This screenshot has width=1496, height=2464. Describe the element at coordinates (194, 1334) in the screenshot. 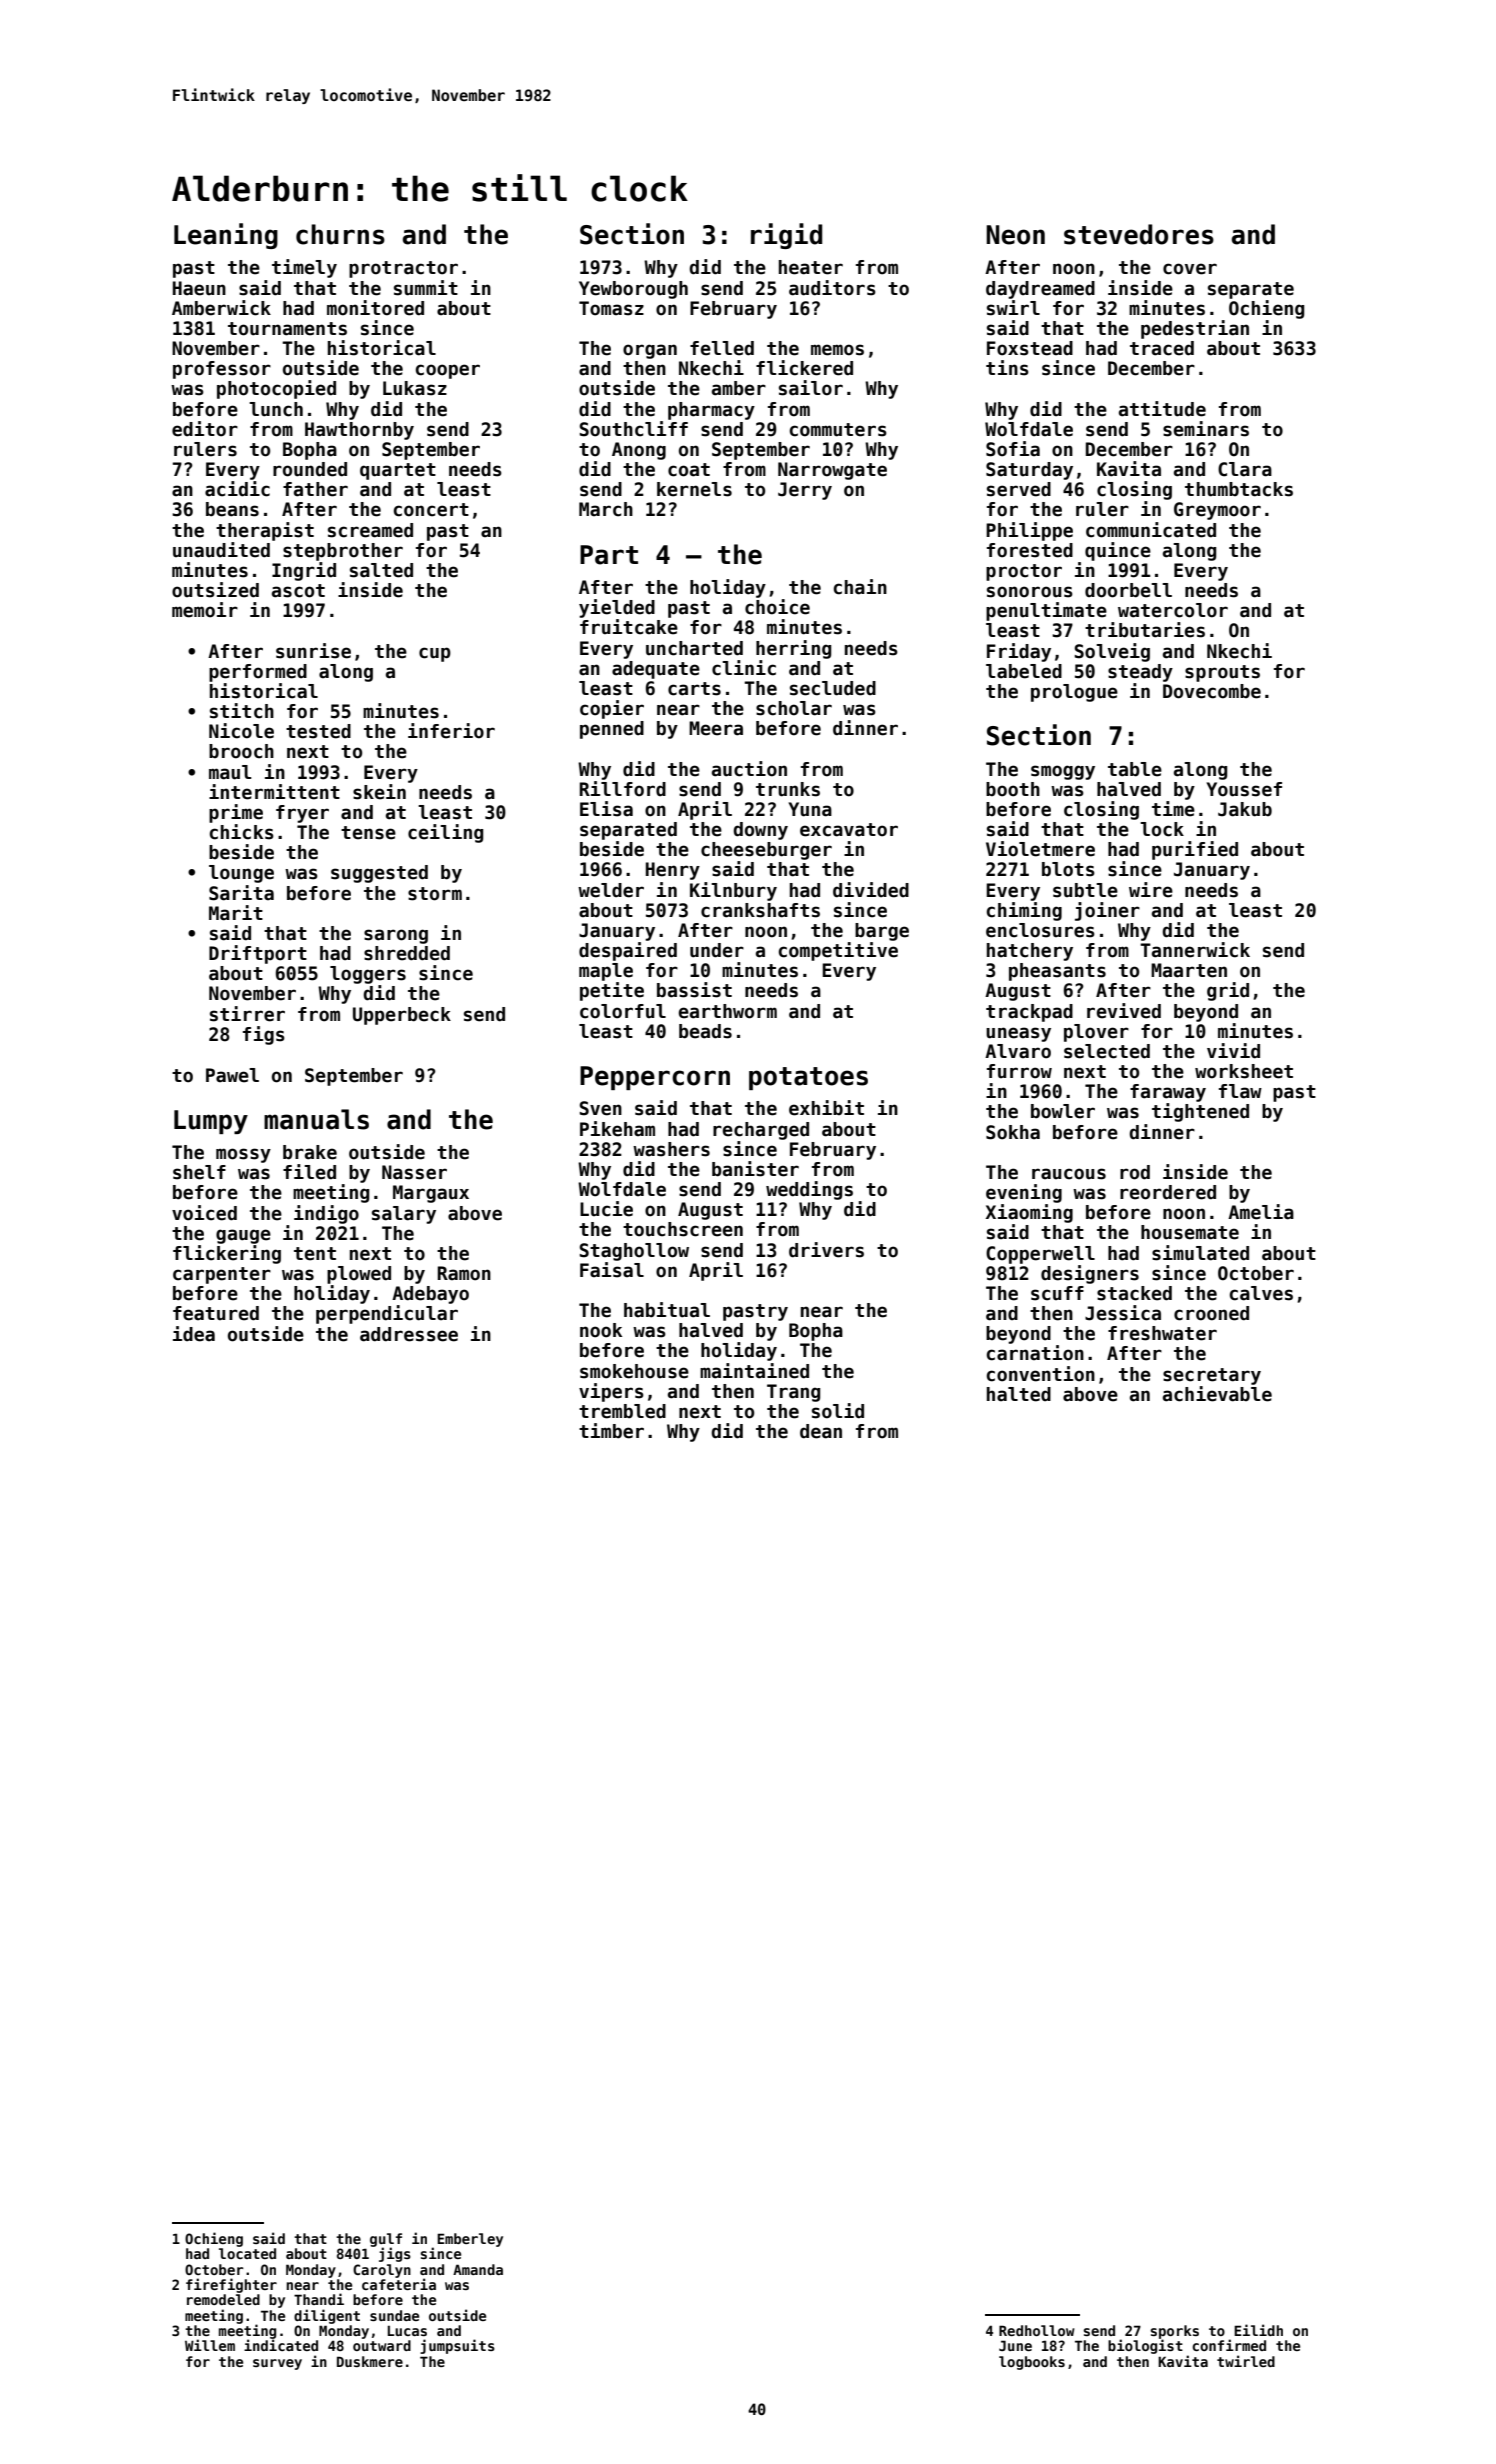

I see `idea` at that location.
